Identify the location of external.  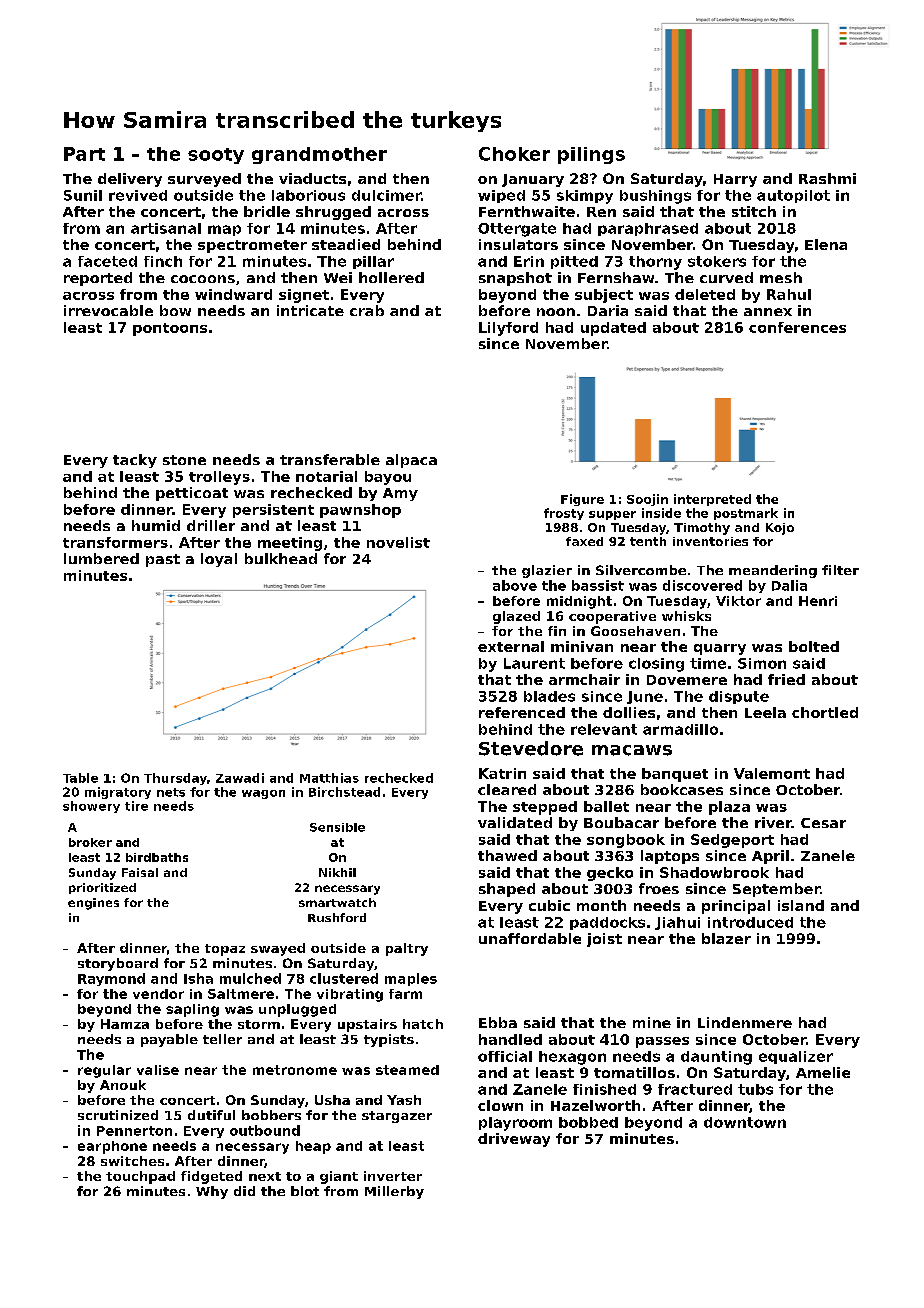
(511, 646).
